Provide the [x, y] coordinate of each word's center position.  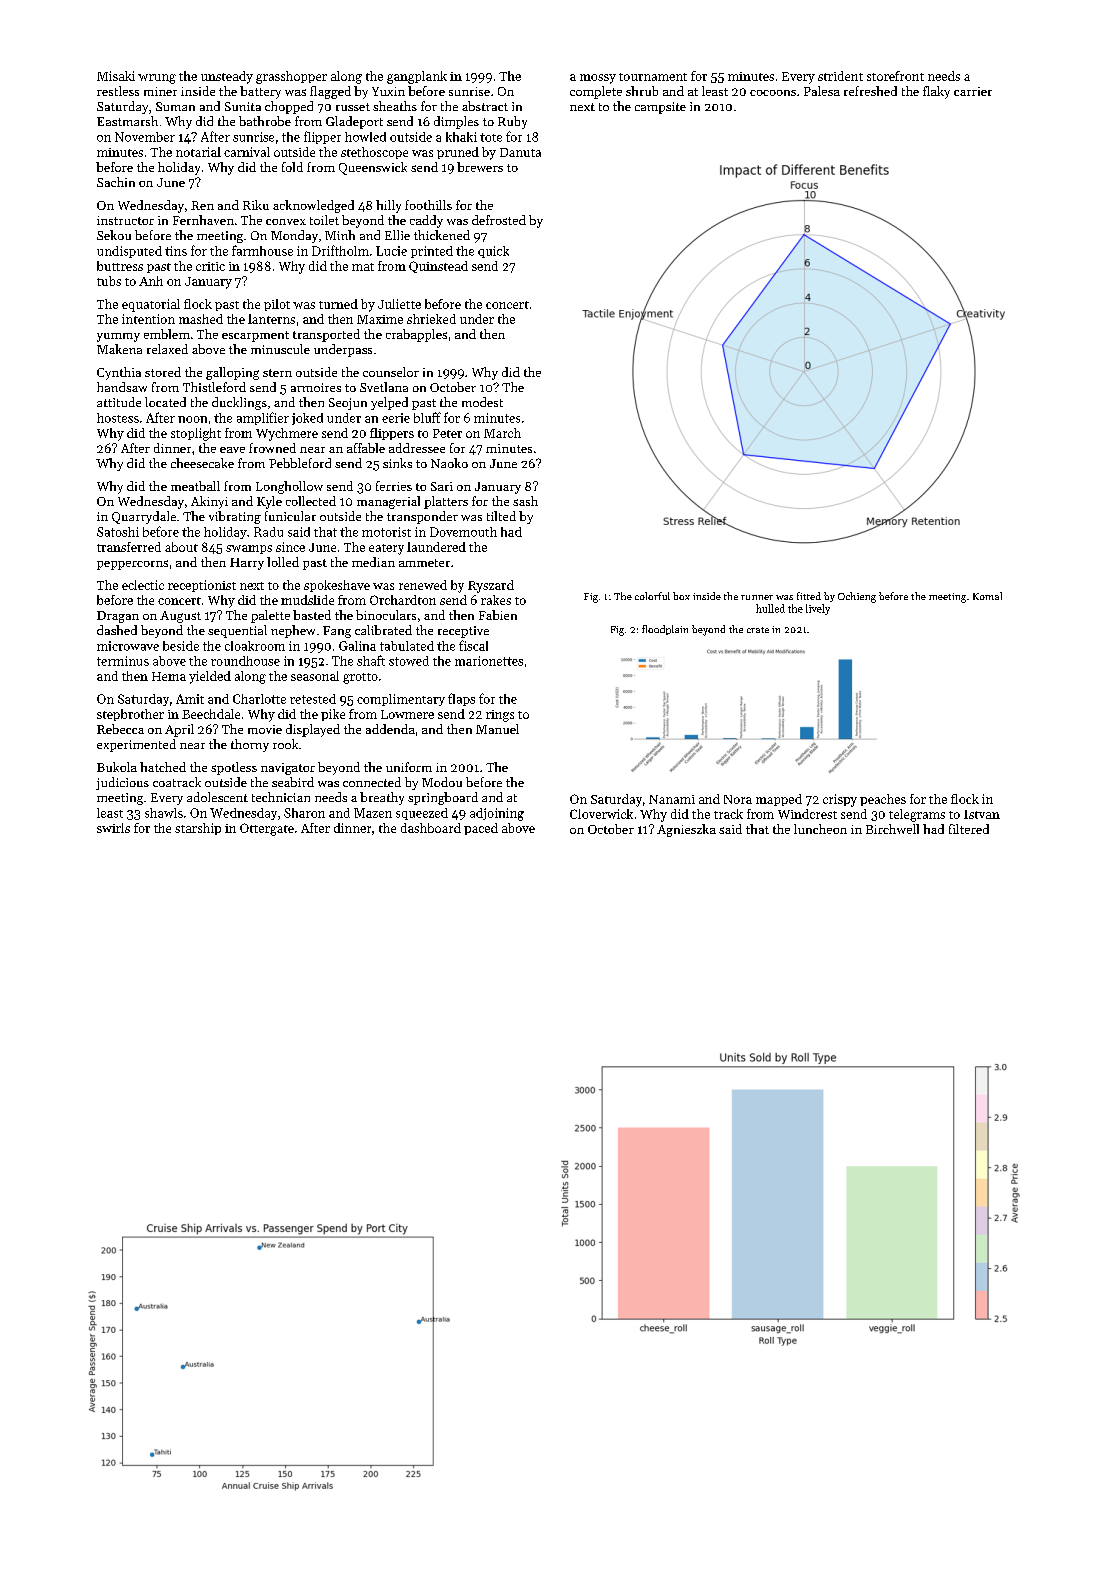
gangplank [417, 77]
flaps [461, 699]
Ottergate [267, 829]
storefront [895, 76]
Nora [738, 799]
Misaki [116, 76]
